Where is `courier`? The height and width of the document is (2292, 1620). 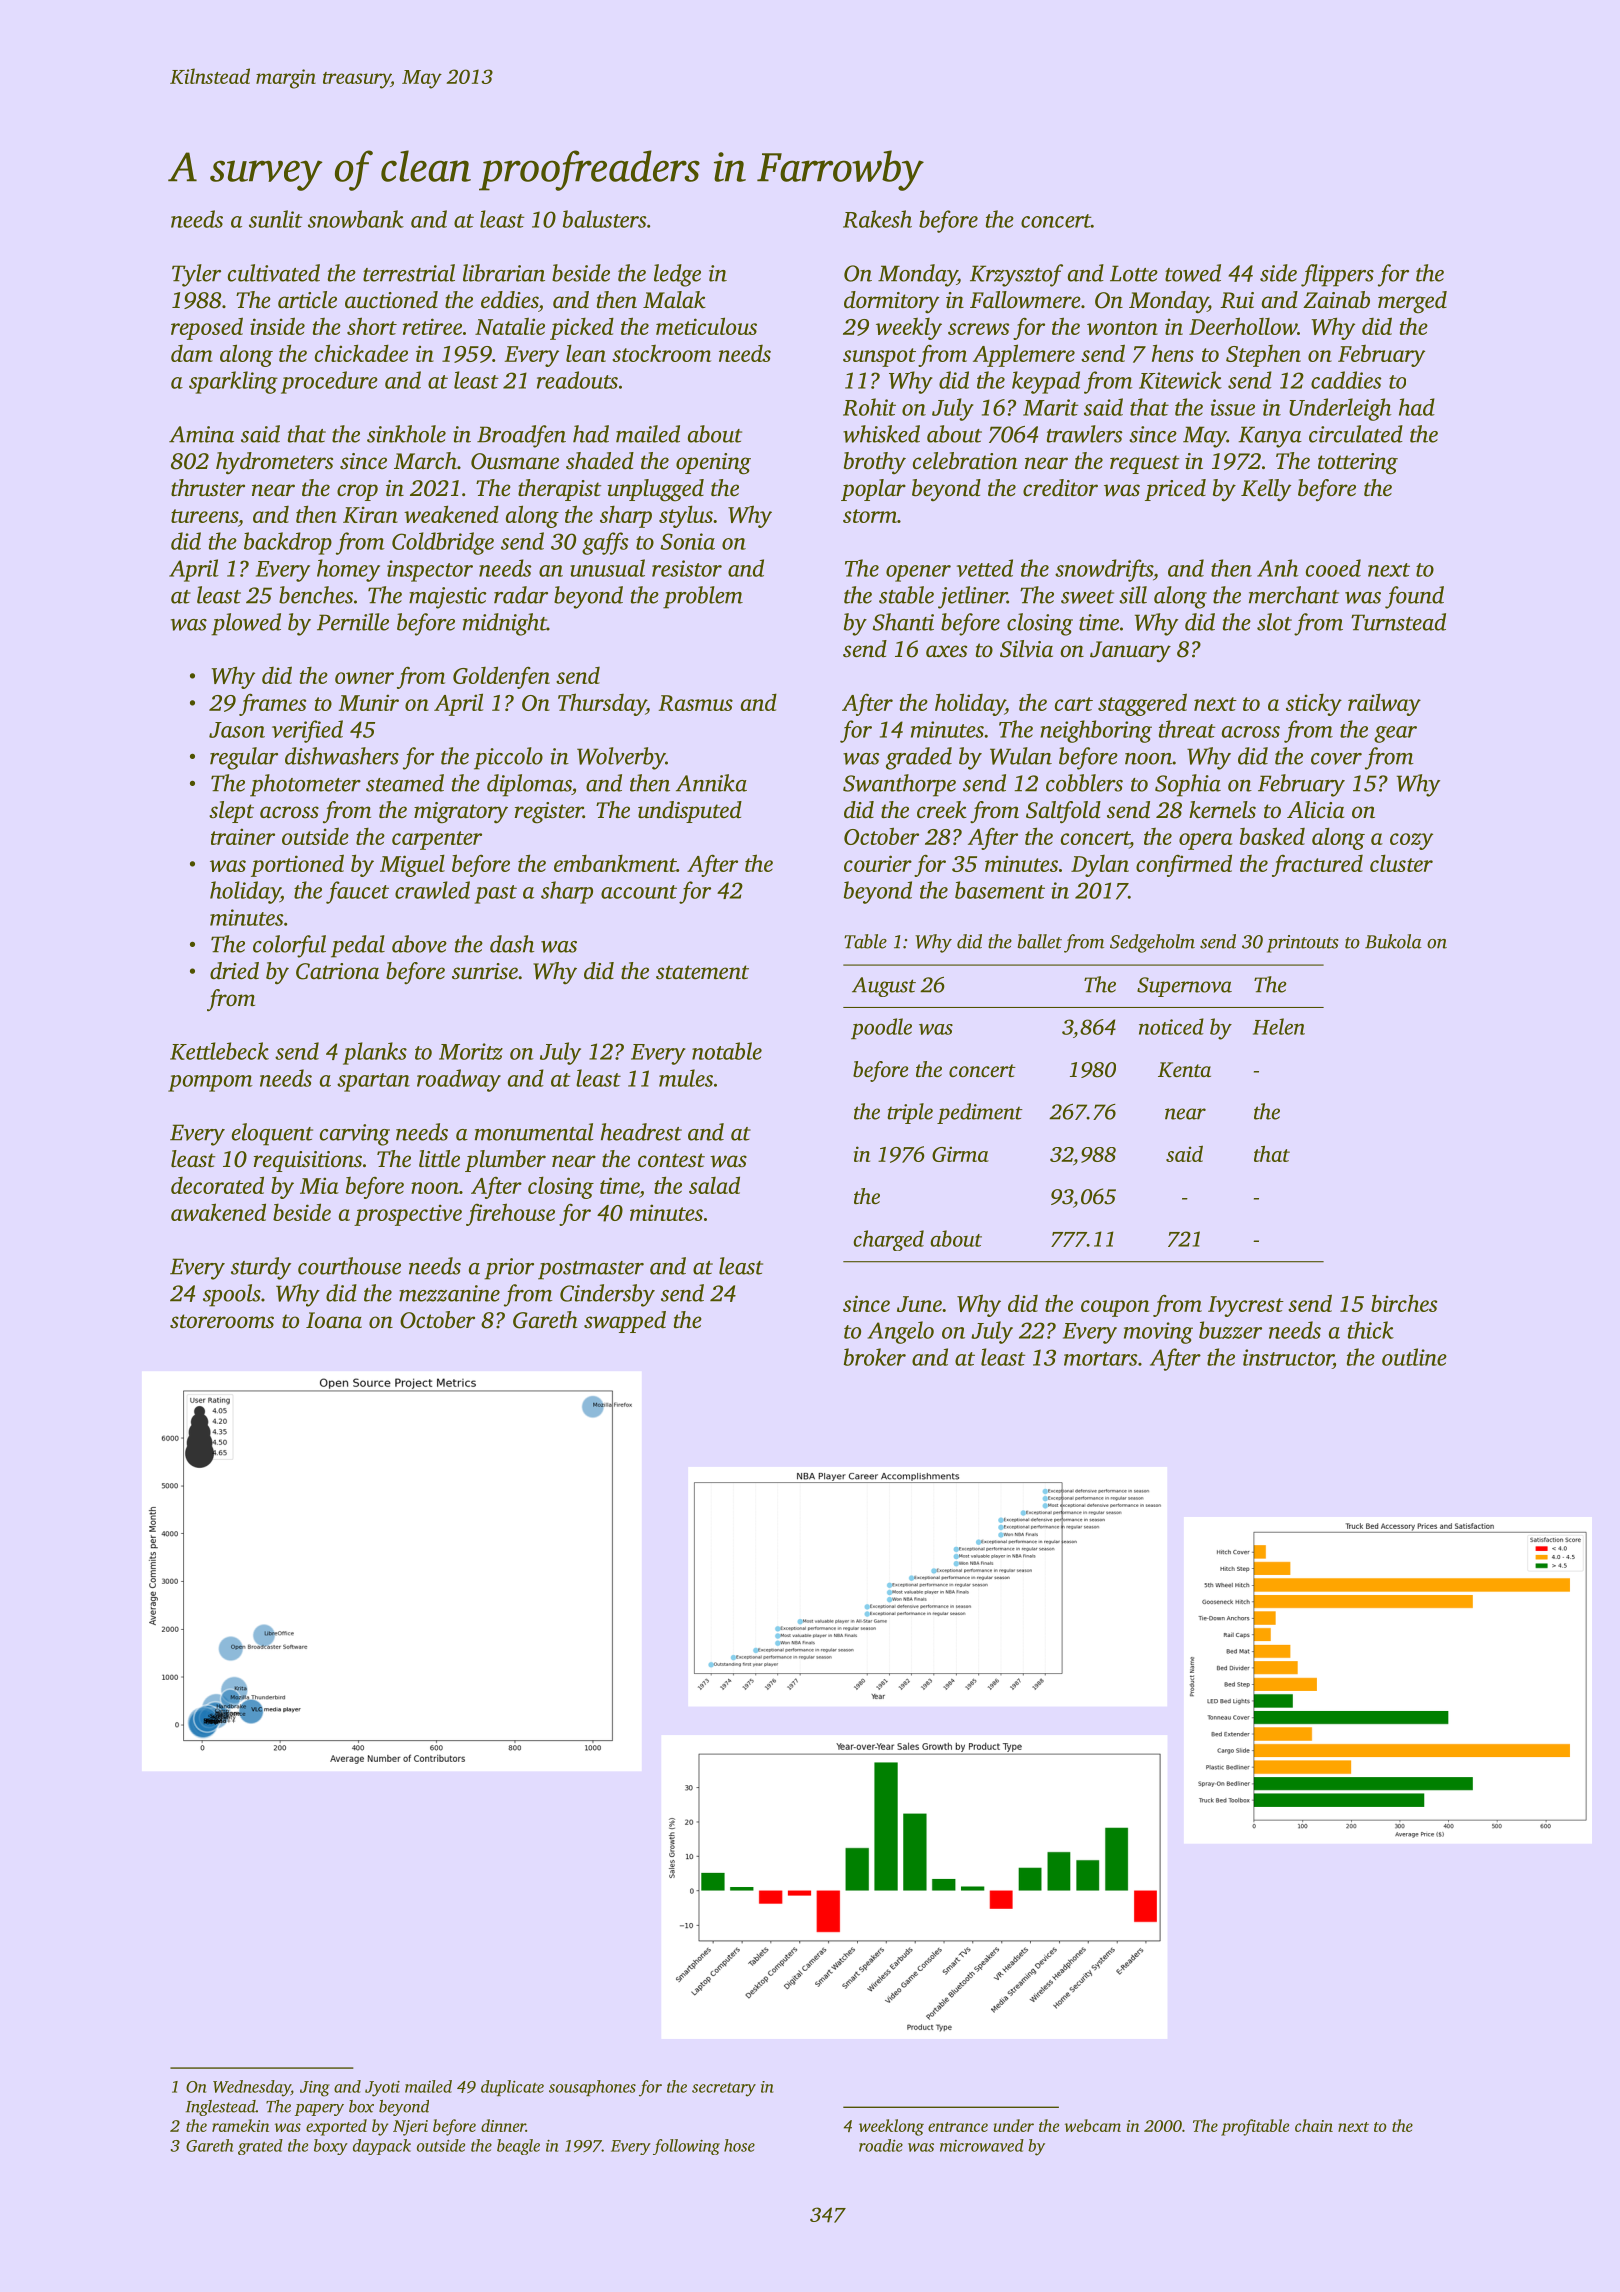 courier is located at coordinates (878, 863).
